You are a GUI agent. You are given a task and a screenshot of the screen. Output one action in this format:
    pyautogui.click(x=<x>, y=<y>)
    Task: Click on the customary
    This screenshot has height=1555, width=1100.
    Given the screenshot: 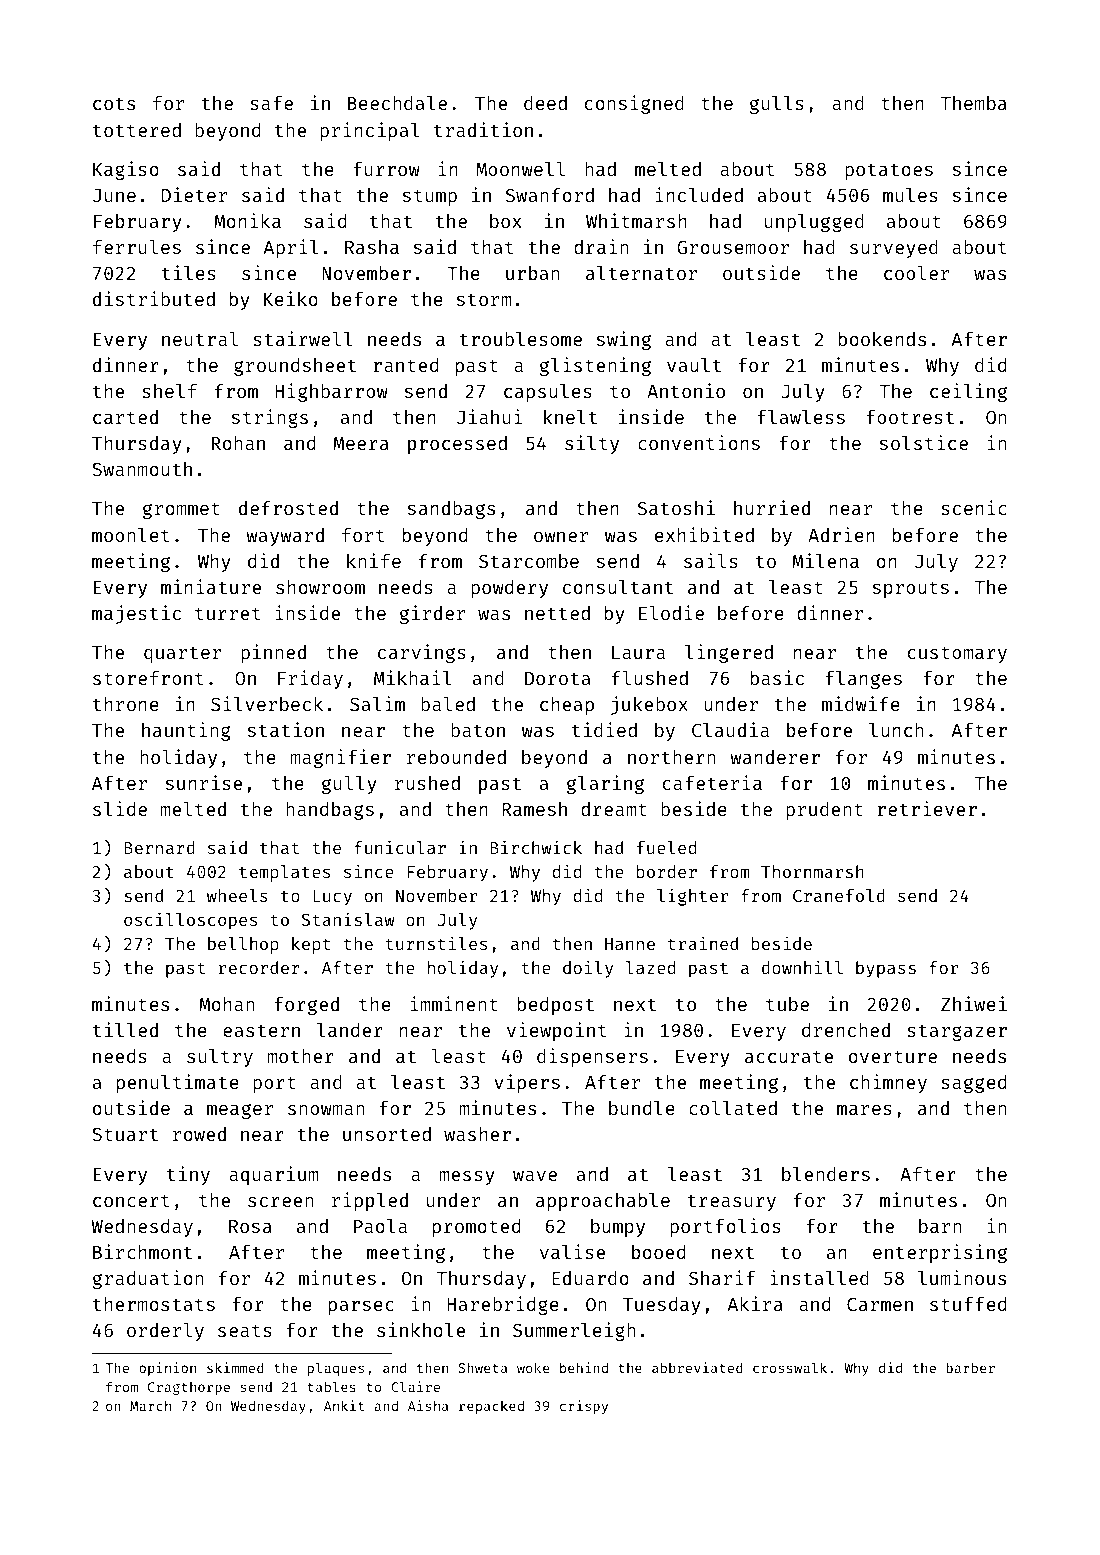 What is the action you would take?
    pyautogui.click(x=957, y=654)
